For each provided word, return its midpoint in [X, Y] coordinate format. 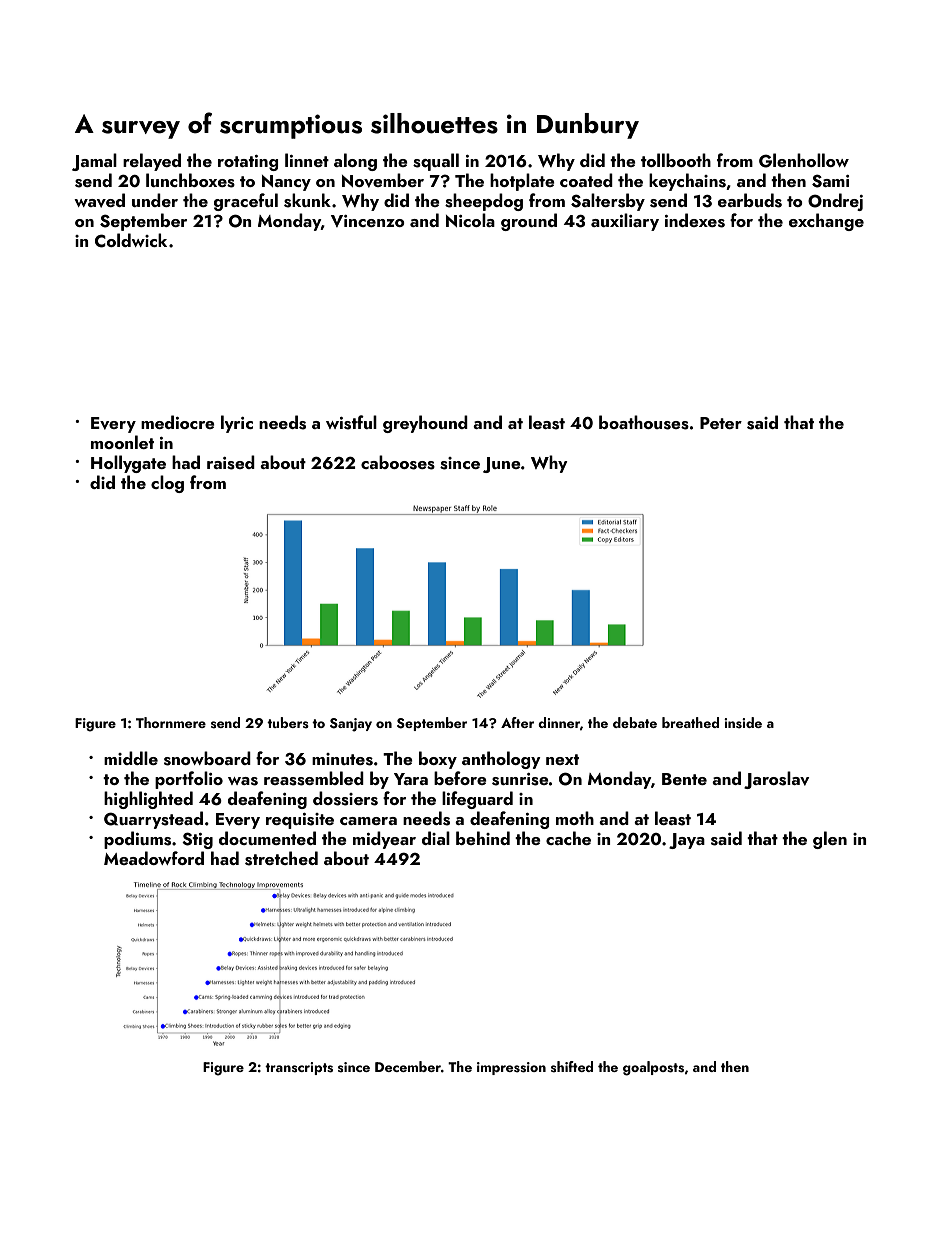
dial [436, 838]
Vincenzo [368, 221]
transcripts [299, 1068]
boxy [438, 760]
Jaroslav [776, 780]
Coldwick [131, 240]
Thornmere [171, 722]
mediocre [178, 422]
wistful [351, 422]
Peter [721, 423]
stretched [281, 858]
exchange [826, 222]
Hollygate [128, 464]
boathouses [644, 422]
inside [743, 723]
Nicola [470, 220]
